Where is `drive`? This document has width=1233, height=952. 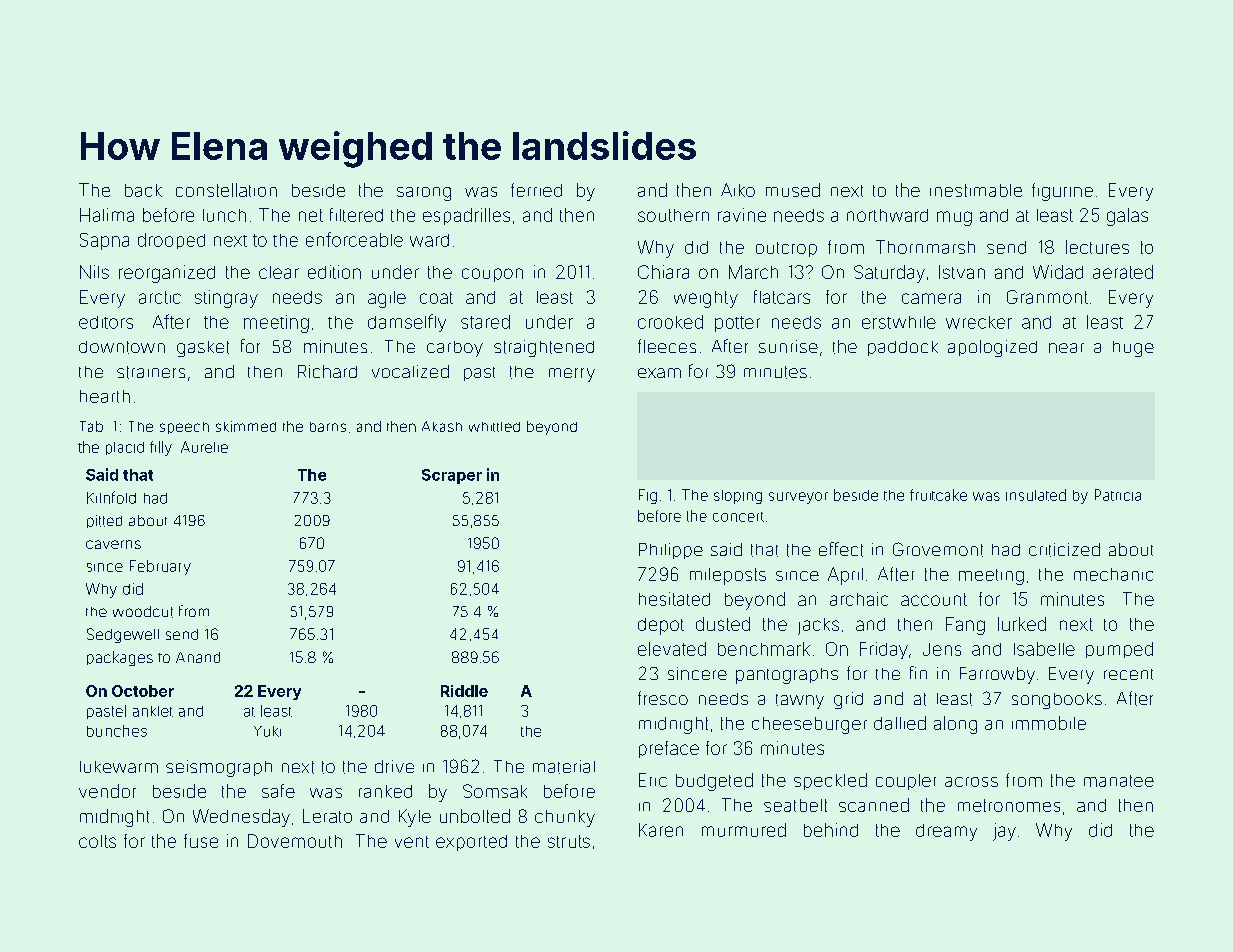 drive is located at coordinates (394, 766).
